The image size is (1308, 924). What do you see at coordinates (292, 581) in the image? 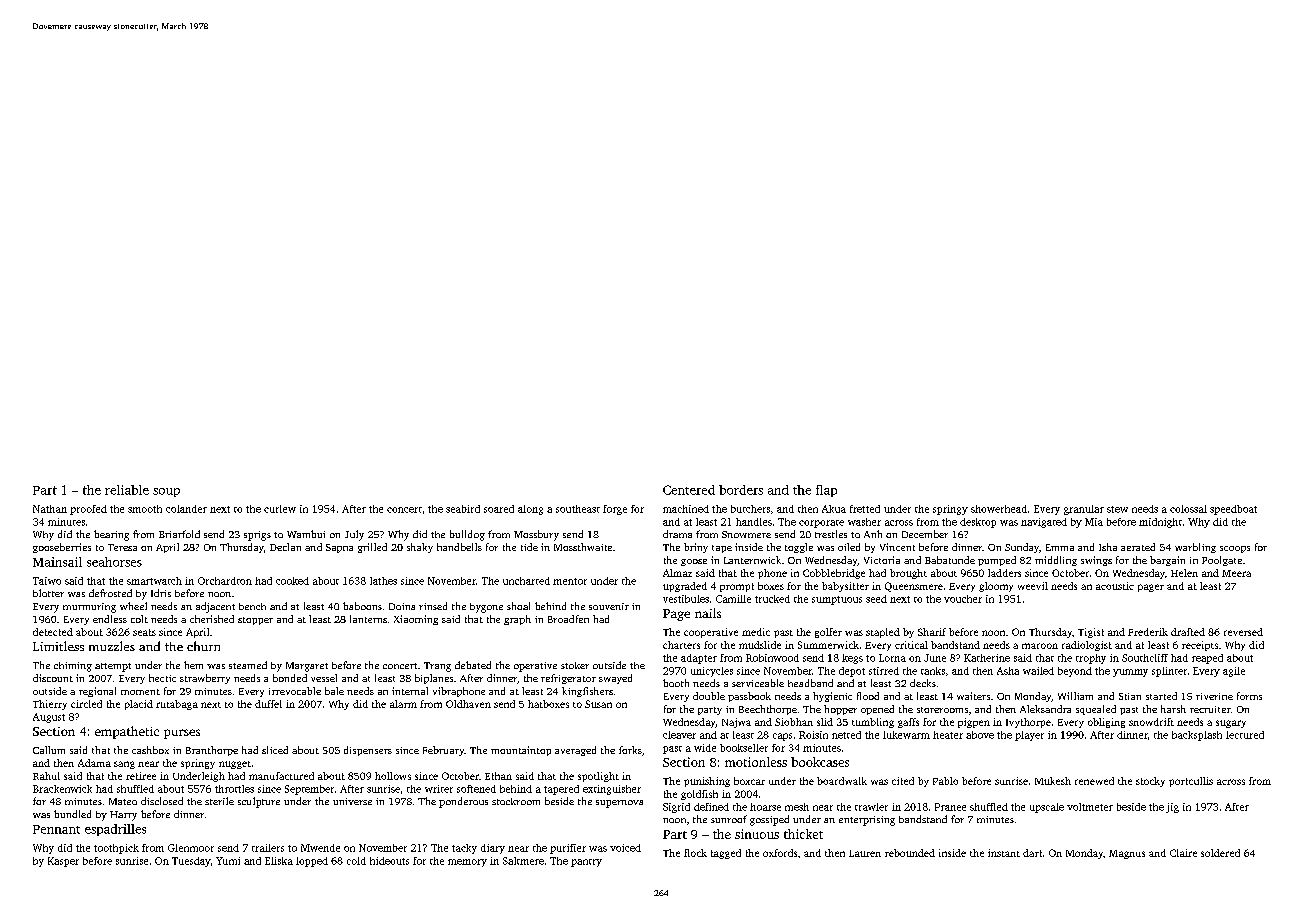
I see `cooked` at bounding box center [292, 581].
